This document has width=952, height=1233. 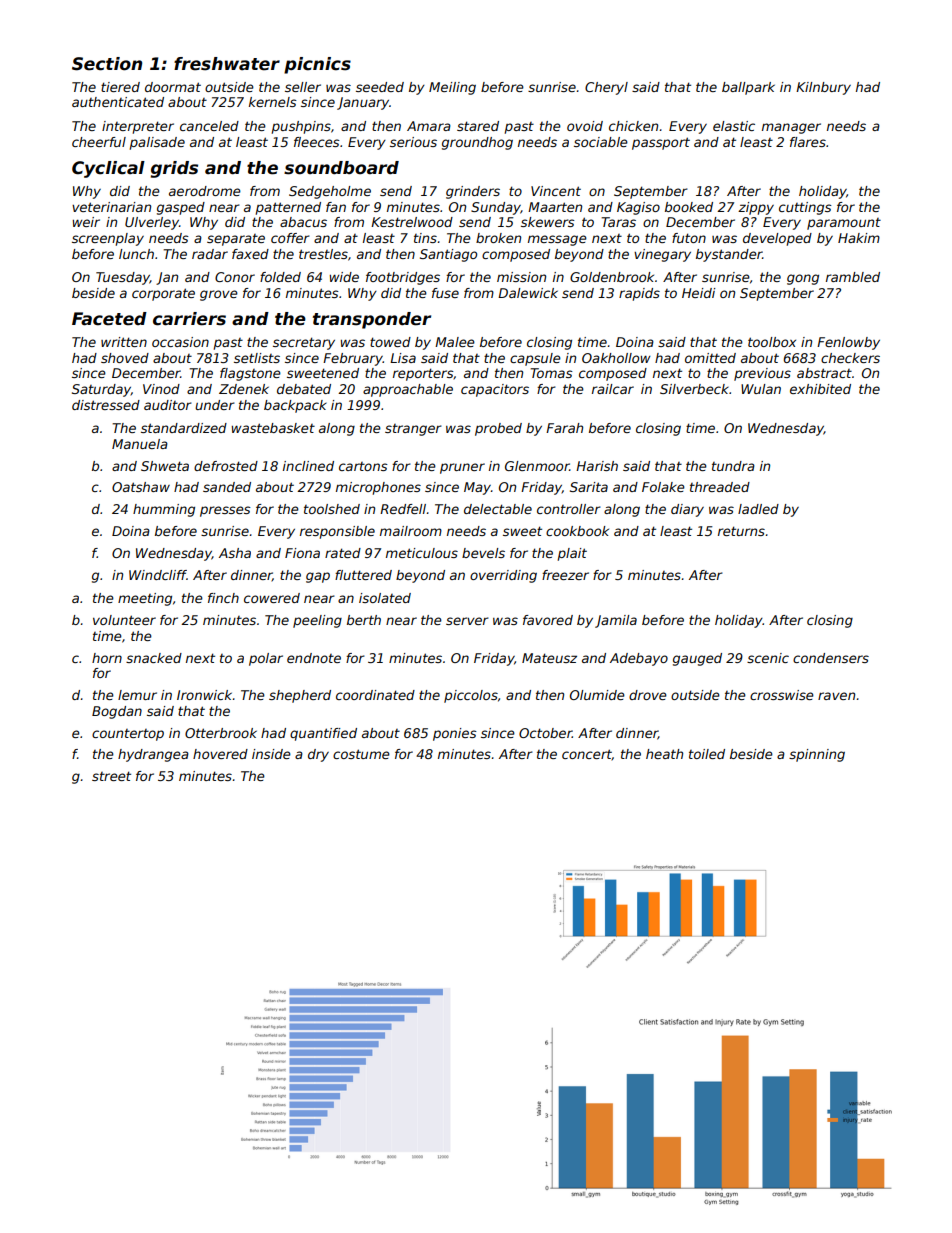 What do you see at coordinates (616, 621) in the document?
I see `Jamila` at bounding box center [616, 621].
